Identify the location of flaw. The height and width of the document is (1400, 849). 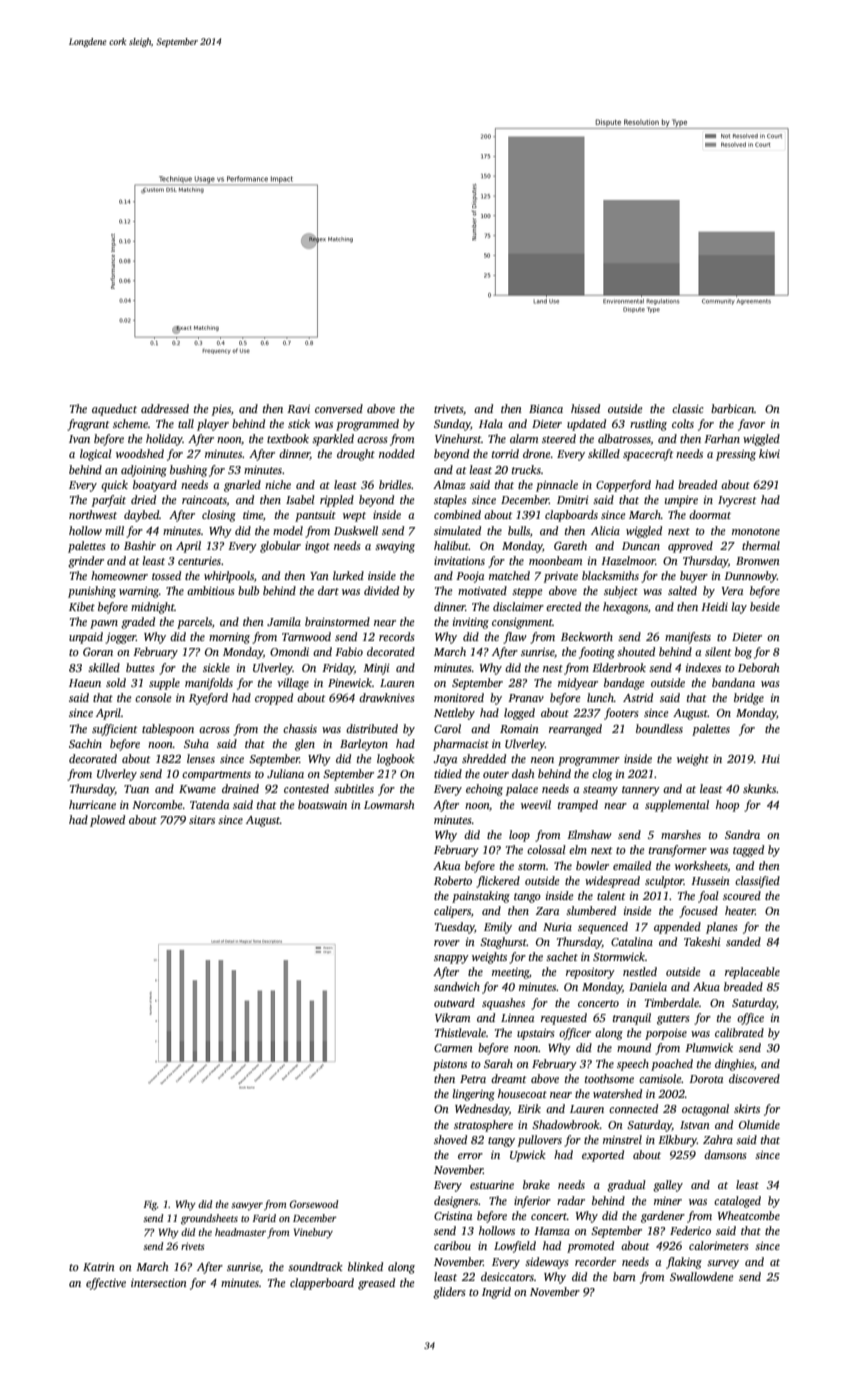
(515, 638).
